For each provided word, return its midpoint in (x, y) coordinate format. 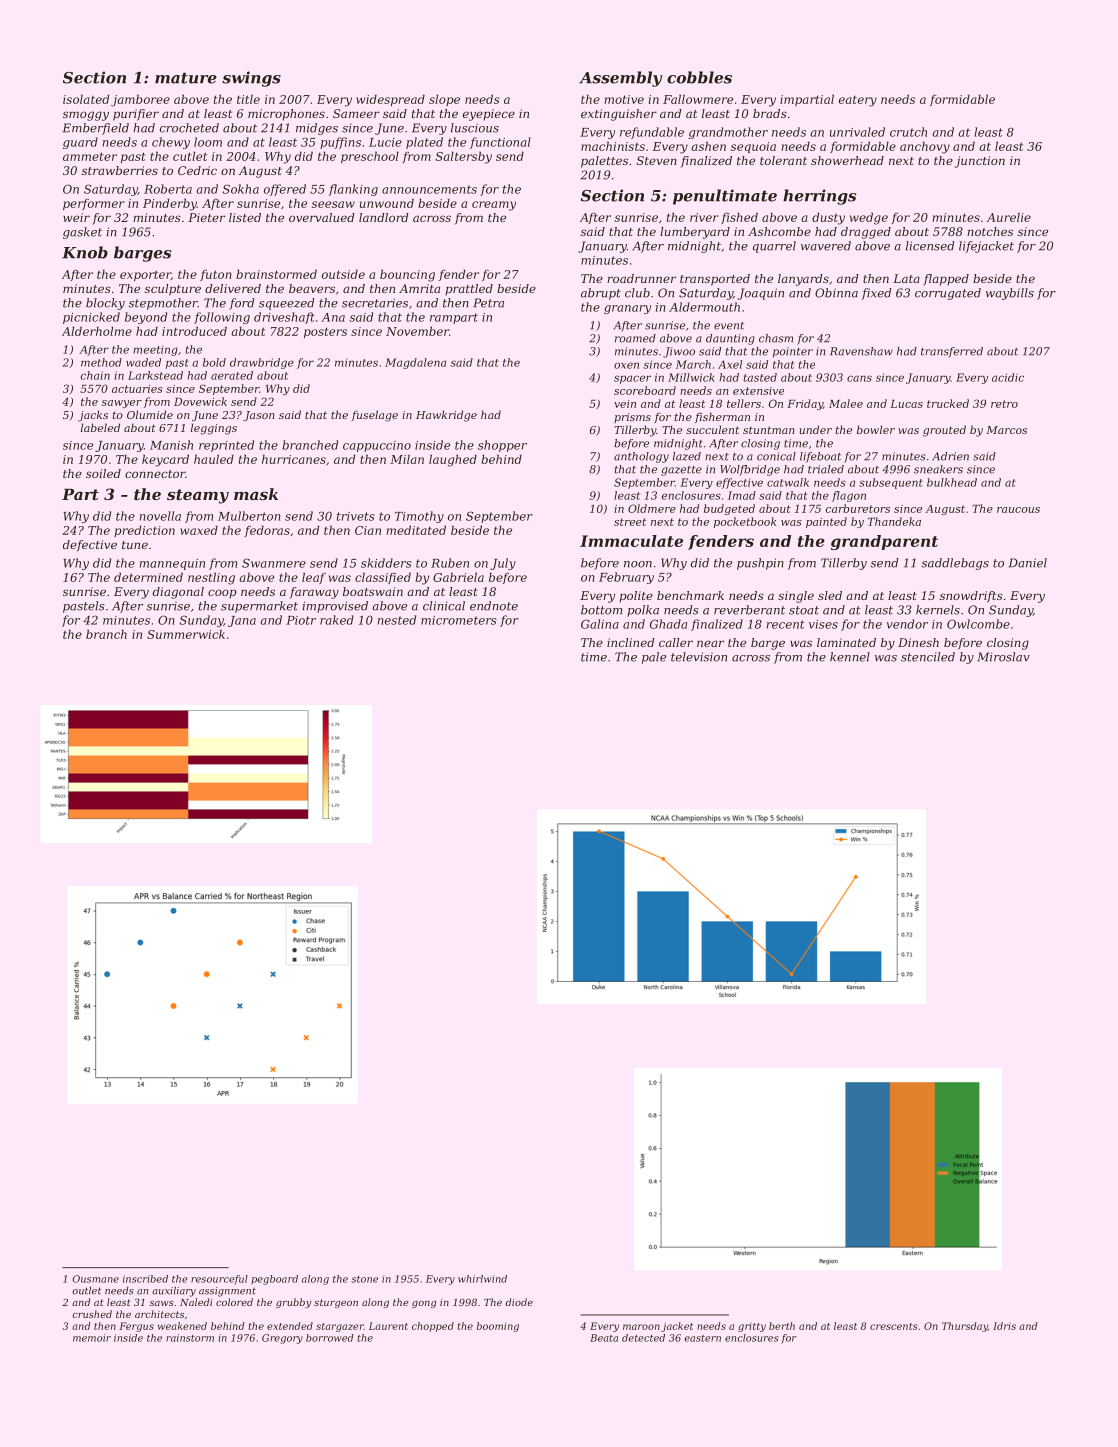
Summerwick (186, 634)
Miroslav (1003, 657)
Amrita (419, 288)
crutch (908, 132)
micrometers (459, 620)
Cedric (197, 170)
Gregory (282, 1339)
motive (624, 99)
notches (990, 231)
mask (256, 494)
